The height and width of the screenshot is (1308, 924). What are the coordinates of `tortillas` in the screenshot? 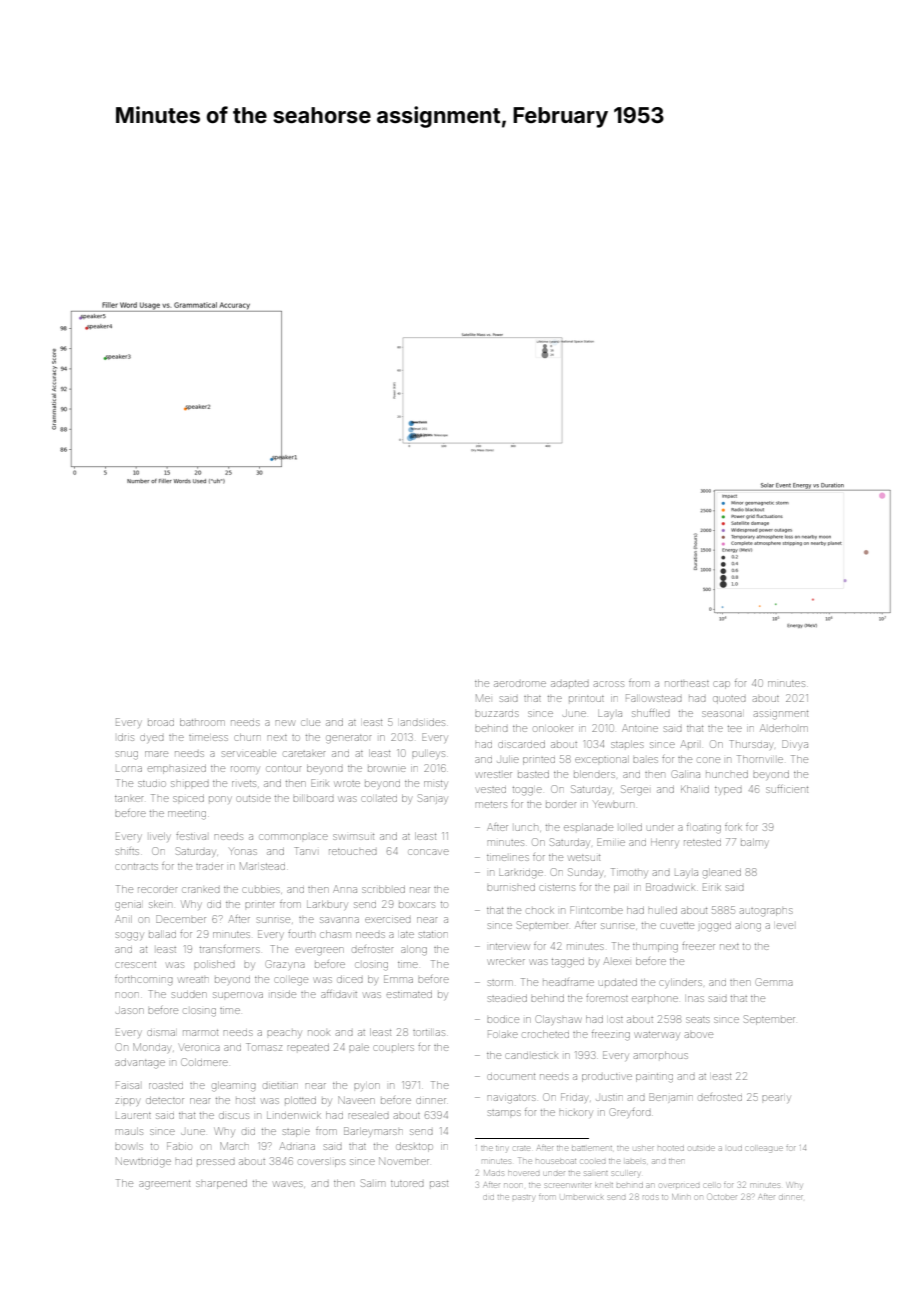 It's located at (429, 1032).
